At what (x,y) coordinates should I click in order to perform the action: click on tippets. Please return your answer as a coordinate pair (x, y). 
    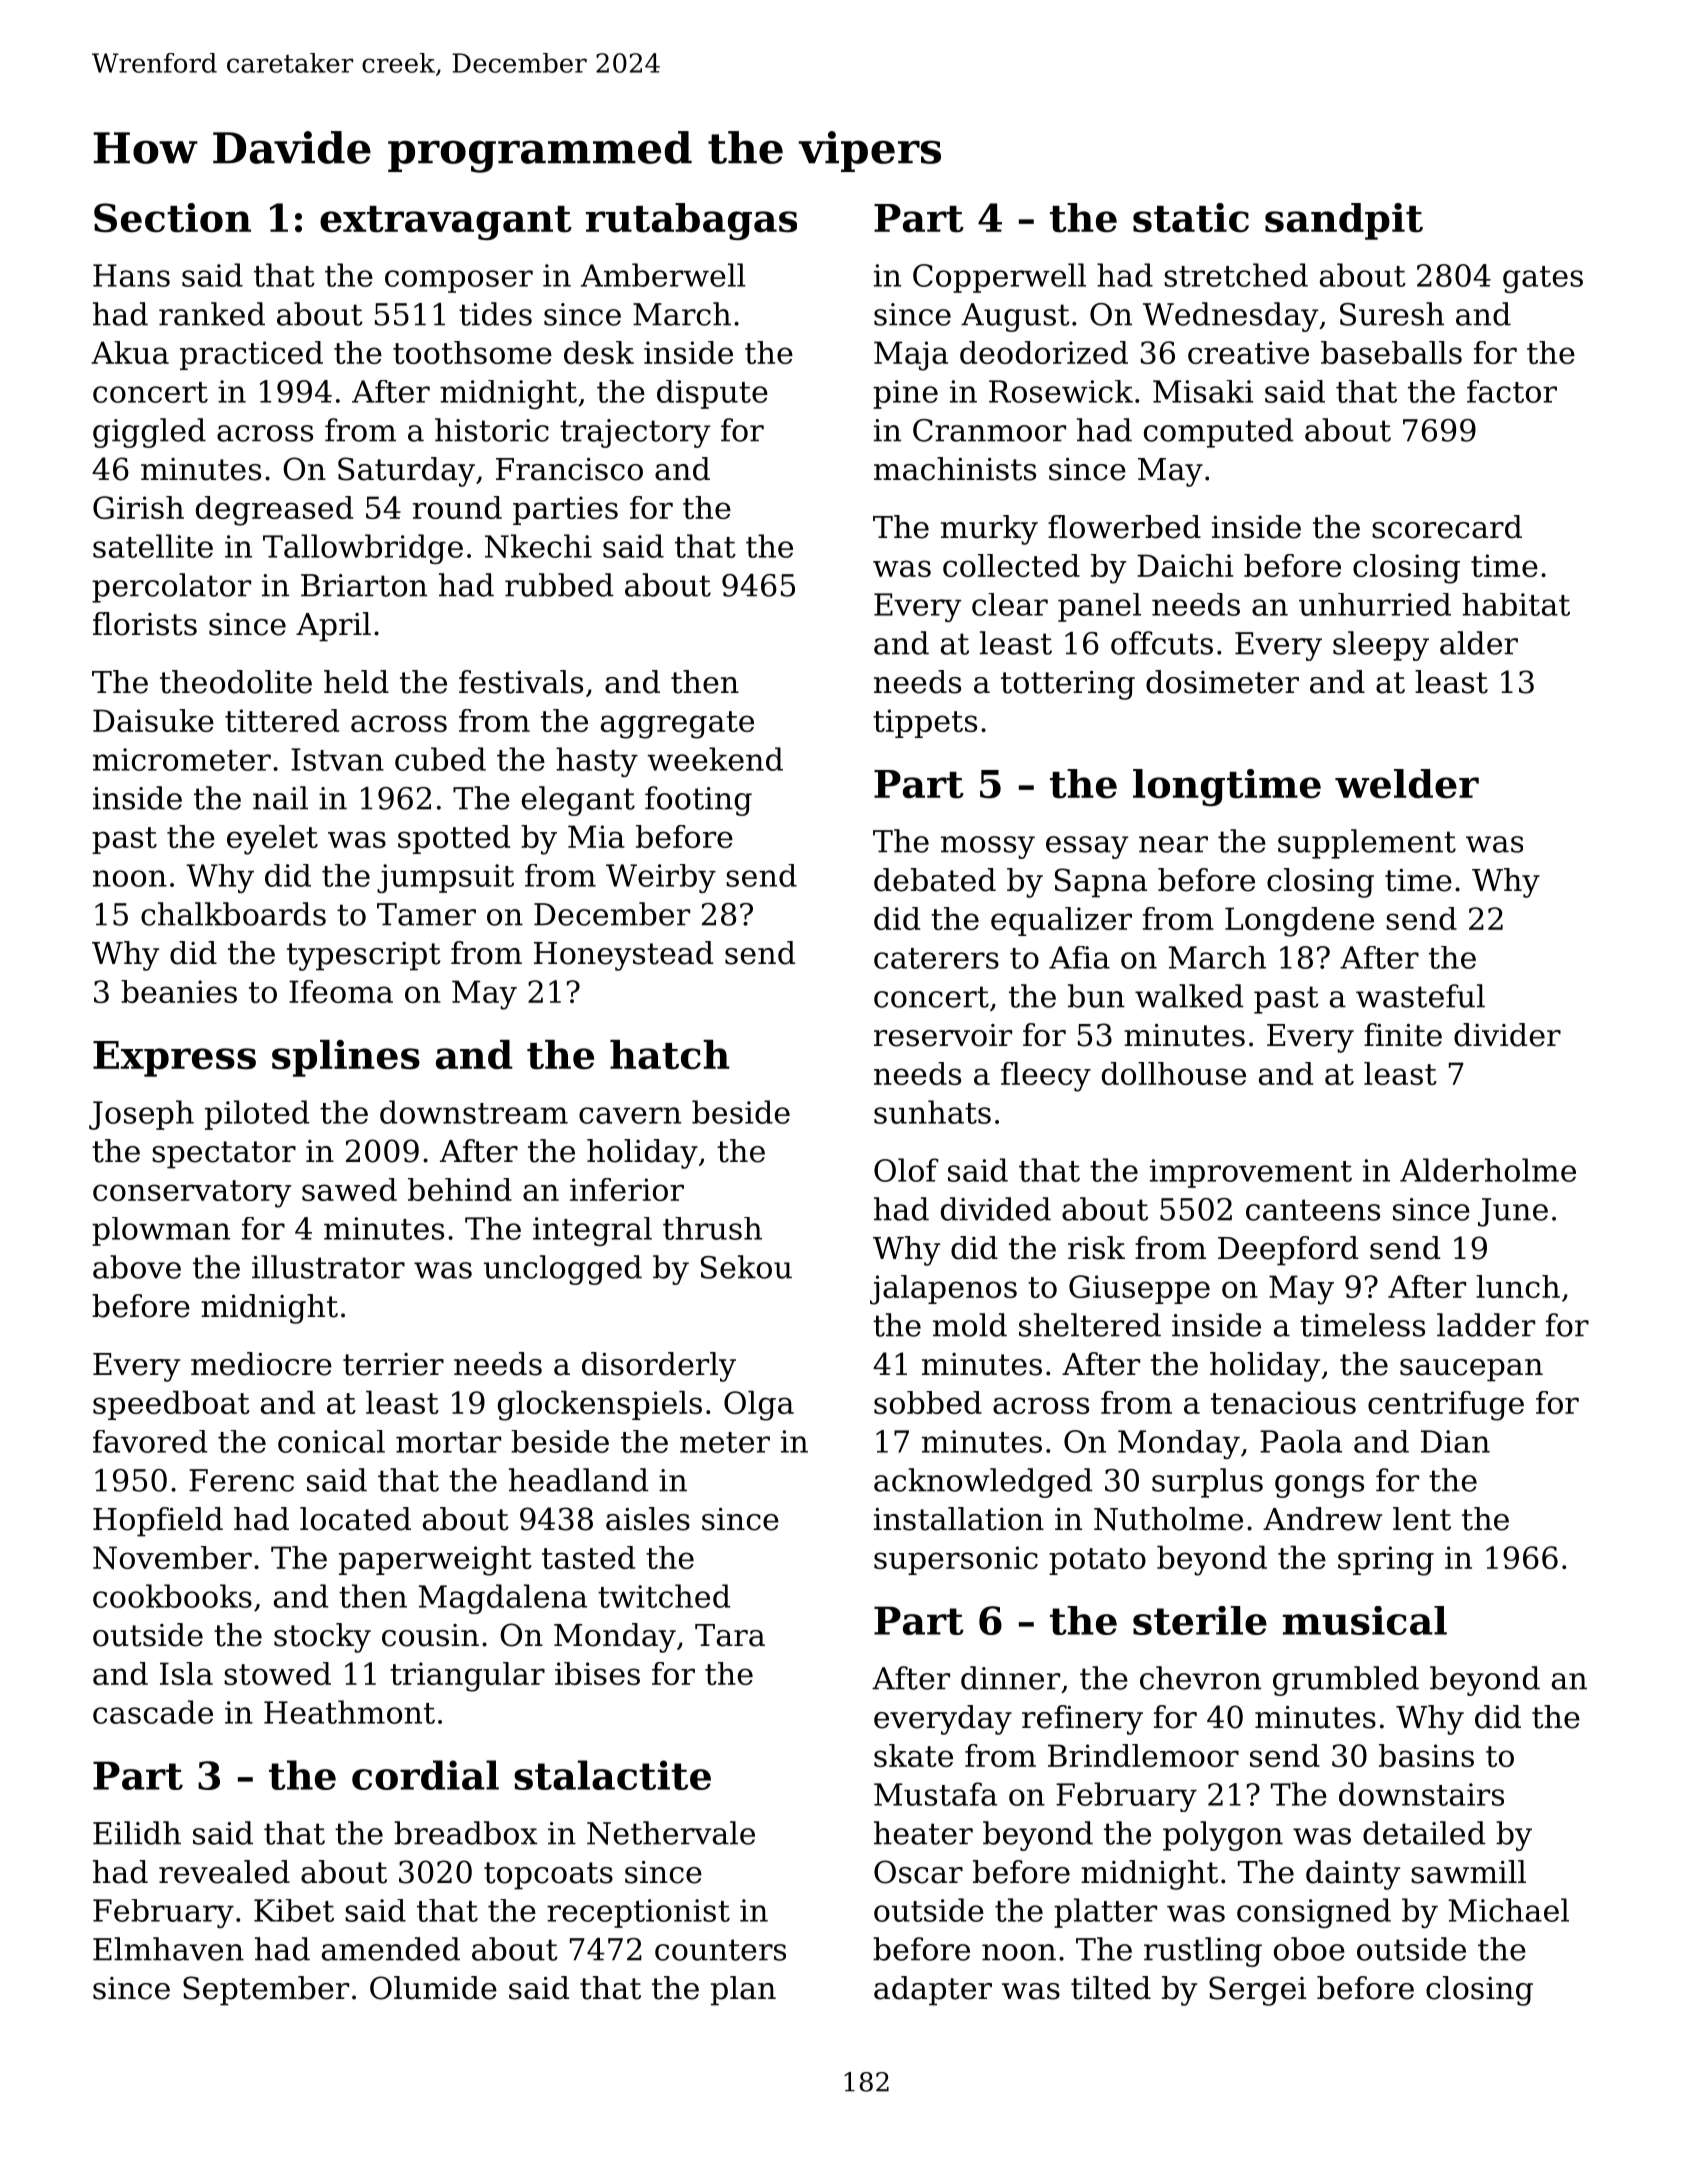
    Looking at the image, I should click on (925, 723).
